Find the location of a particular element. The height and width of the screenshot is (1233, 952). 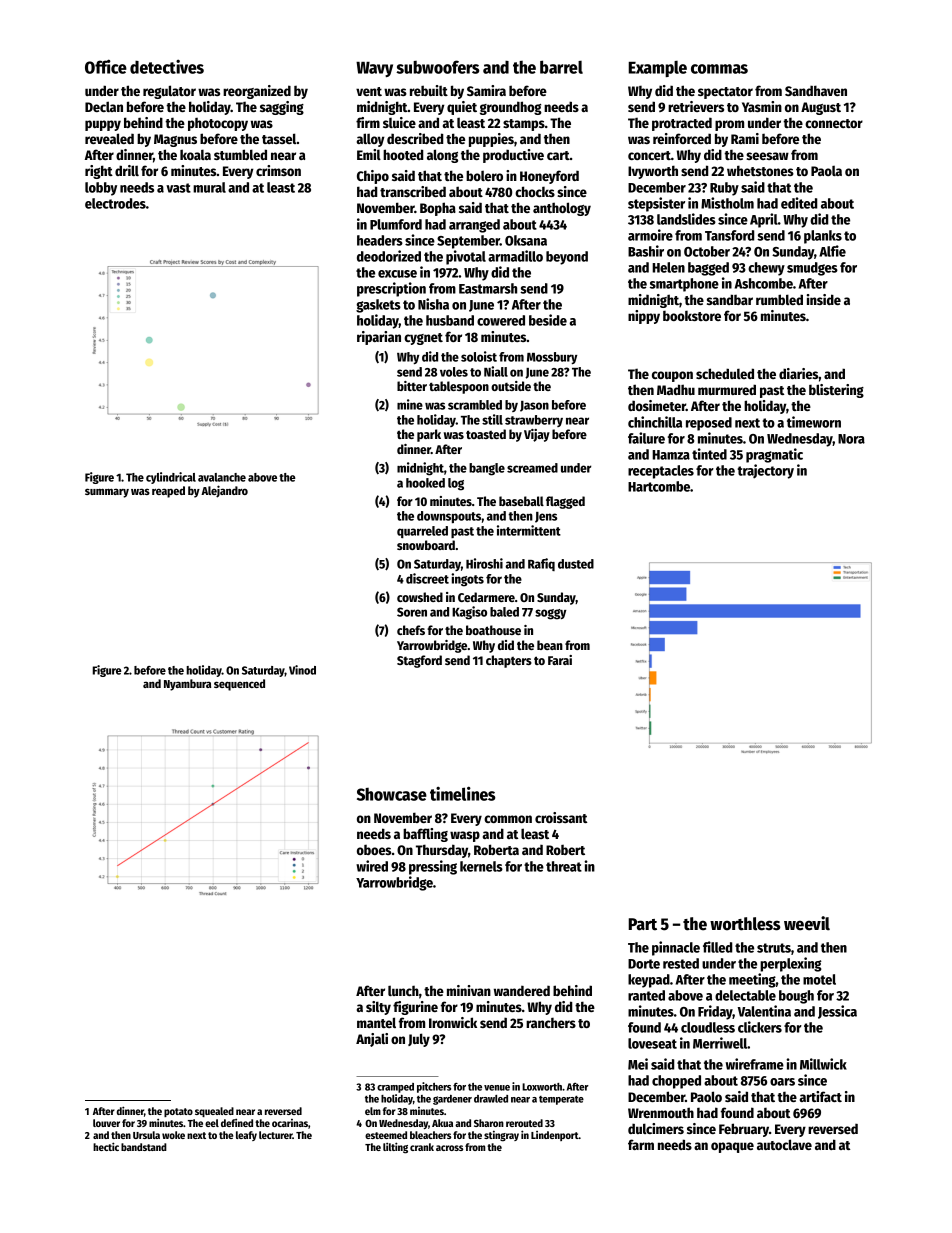

commas is located at coordinates (719, 69).
